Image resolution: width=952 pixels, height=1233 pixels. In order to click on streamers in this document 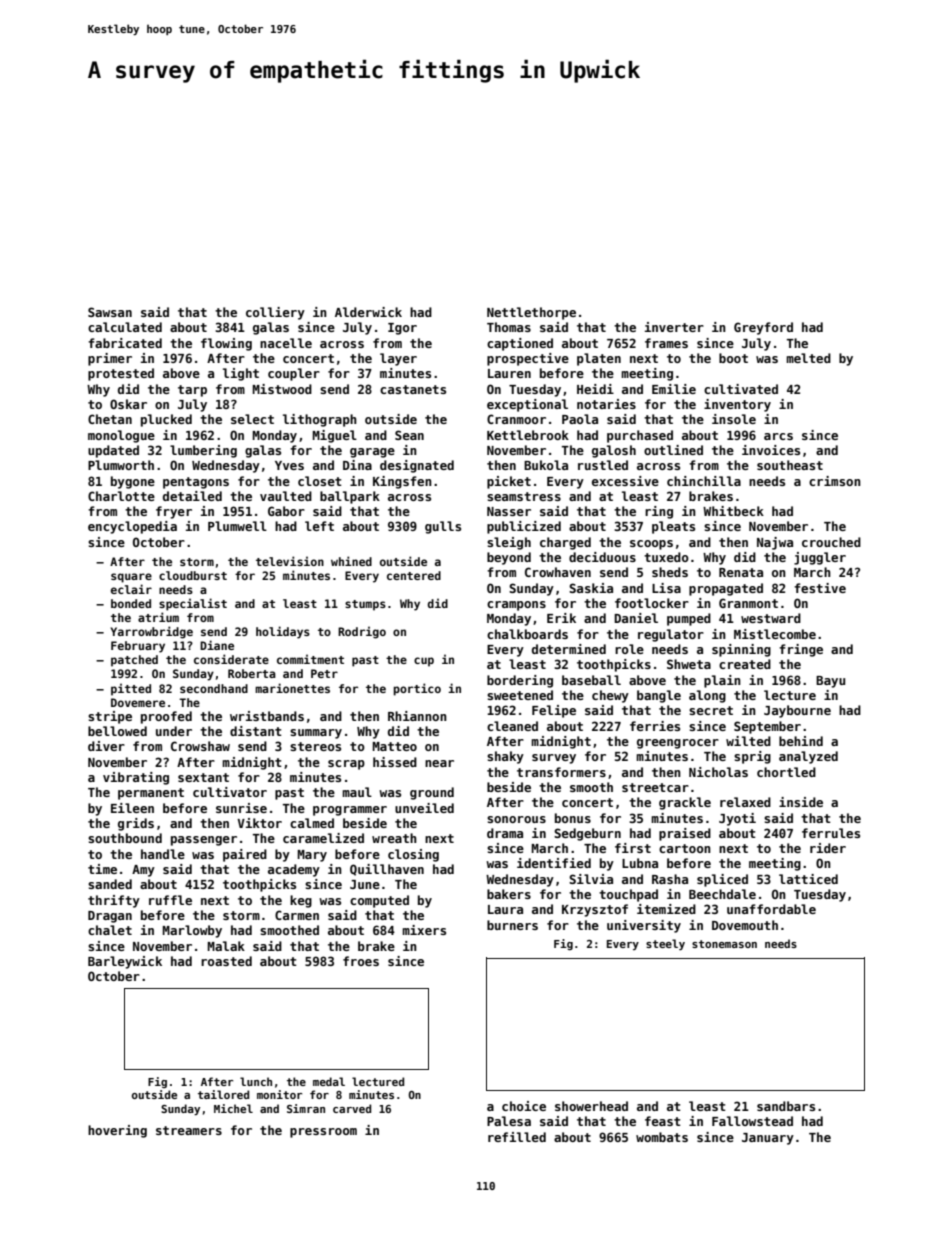, I will do `click(189, 1130)`.
